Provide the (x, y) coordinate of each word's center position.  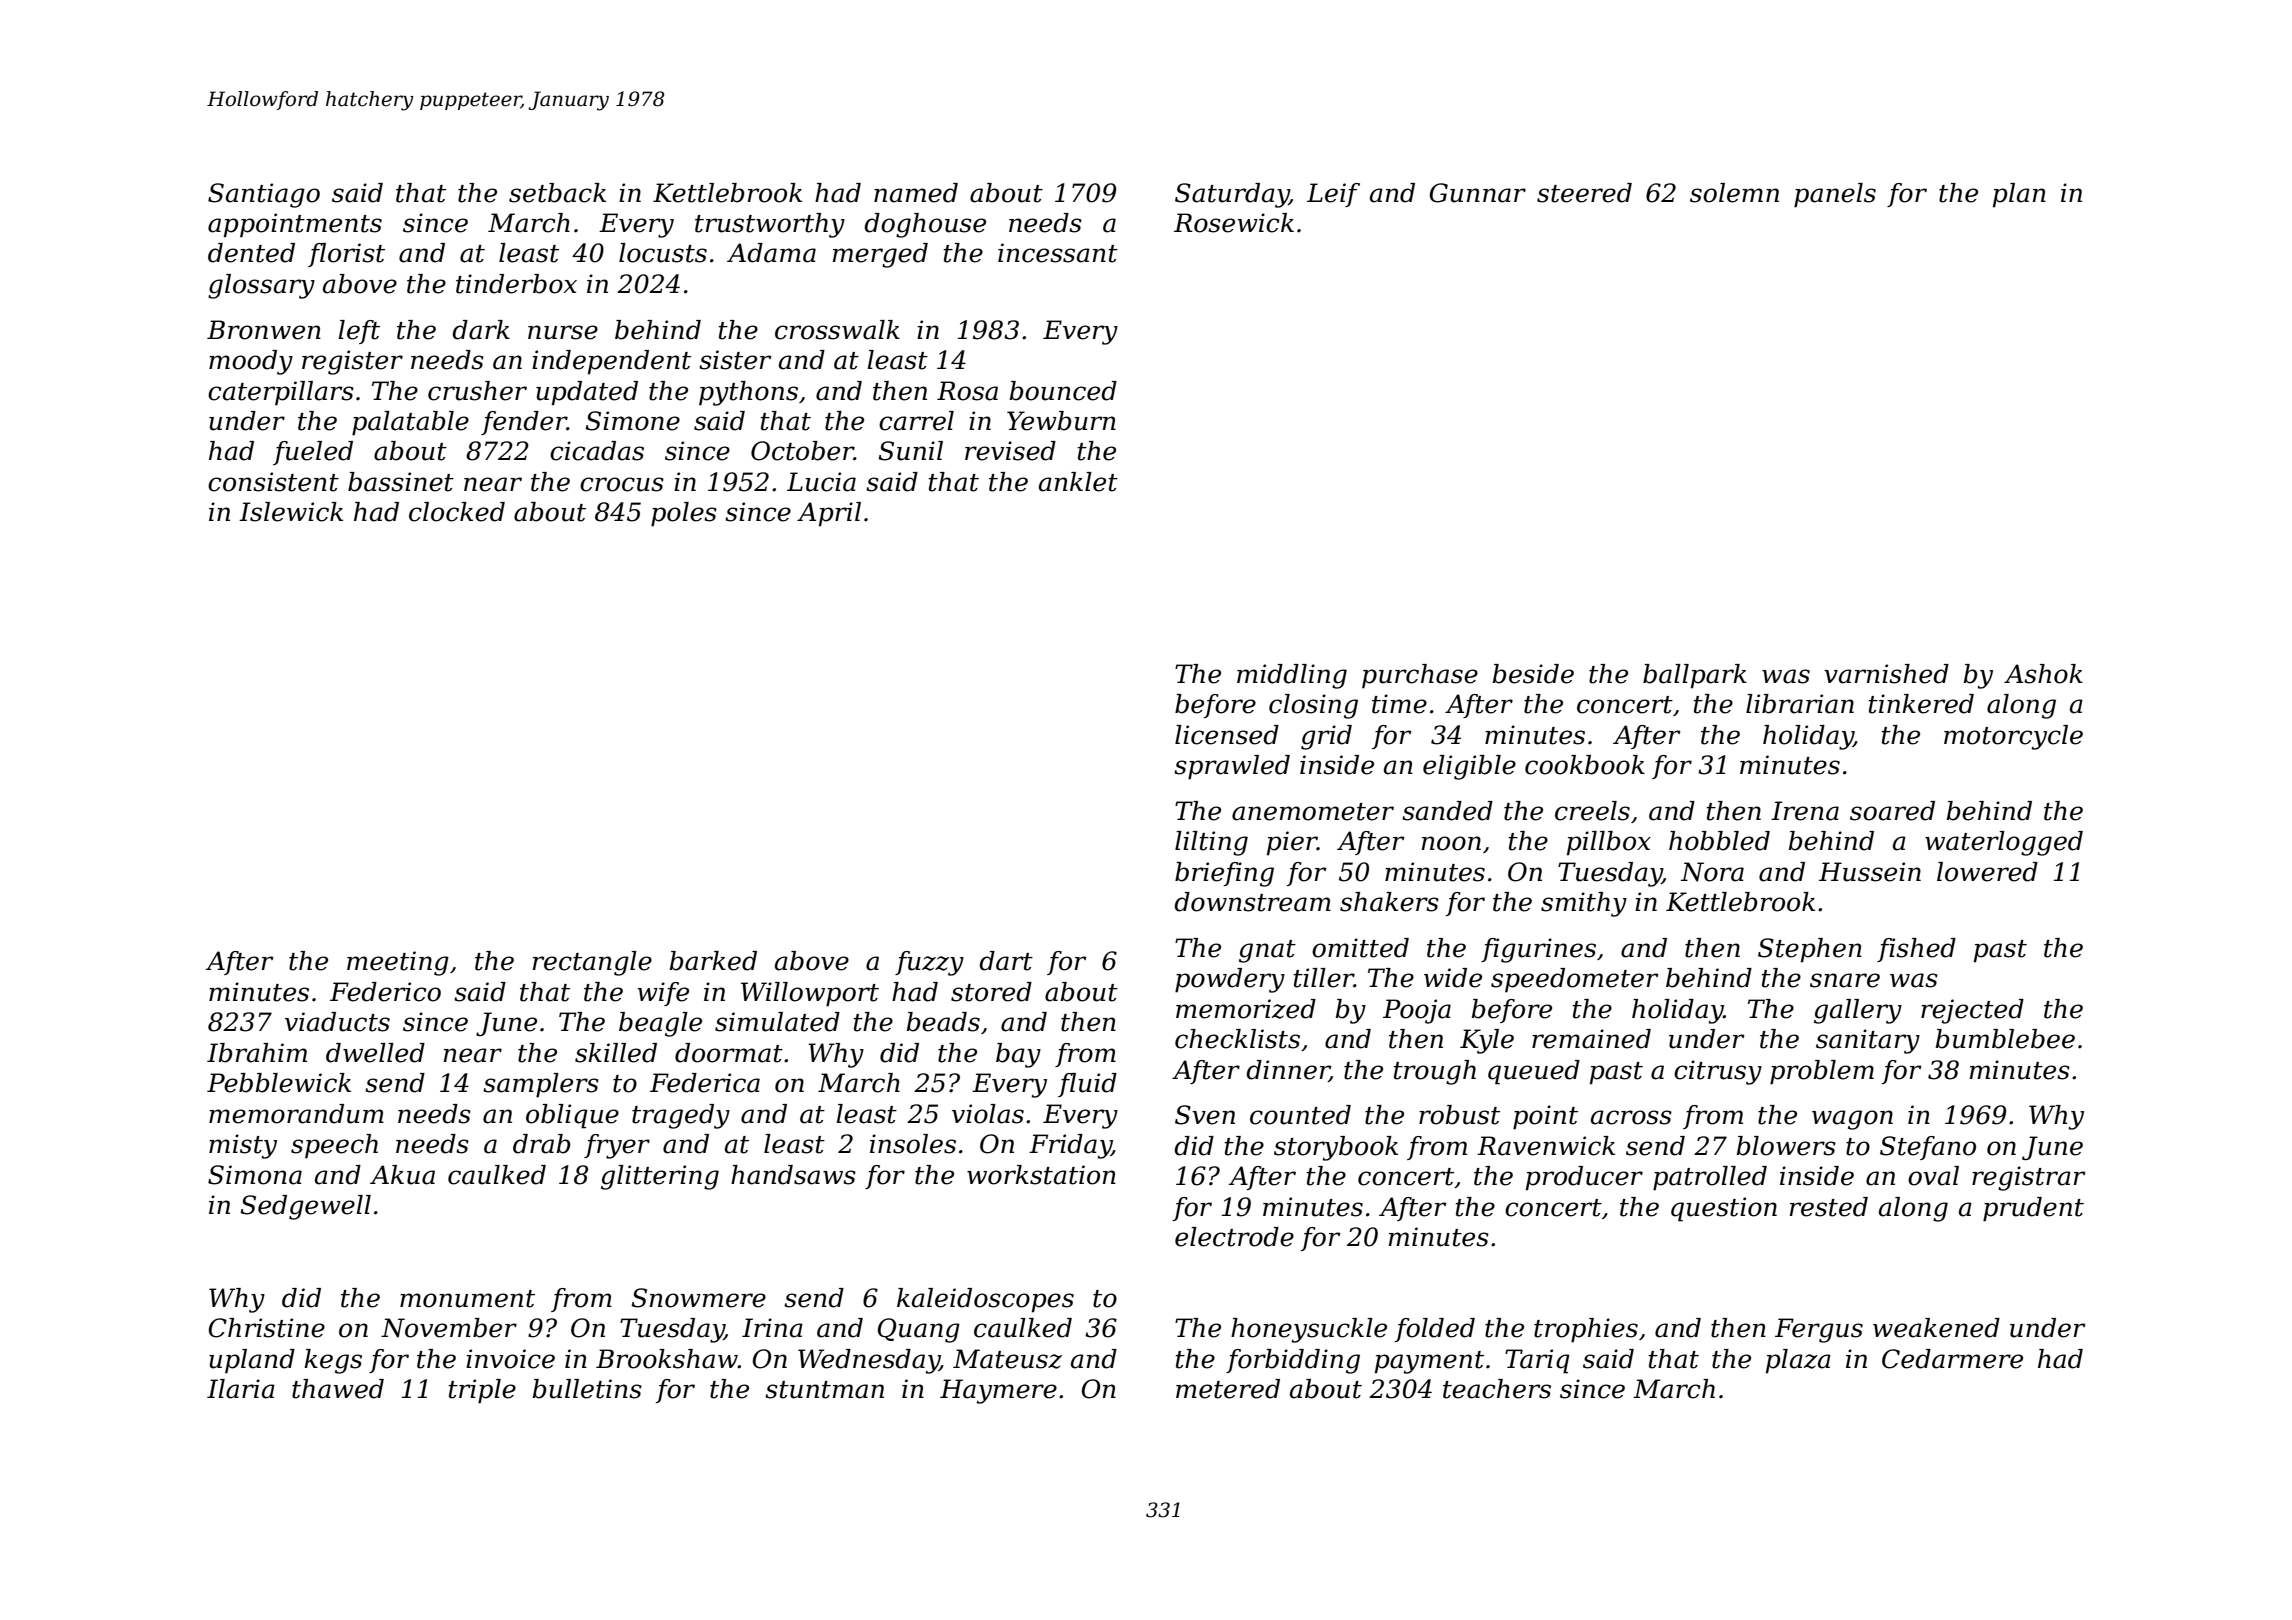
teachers (1497, 1389)
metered (1228, 1389)
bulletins (587, 1389)
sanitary (1868, 1041)
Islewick (291, 512)
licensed (1227, 735)
